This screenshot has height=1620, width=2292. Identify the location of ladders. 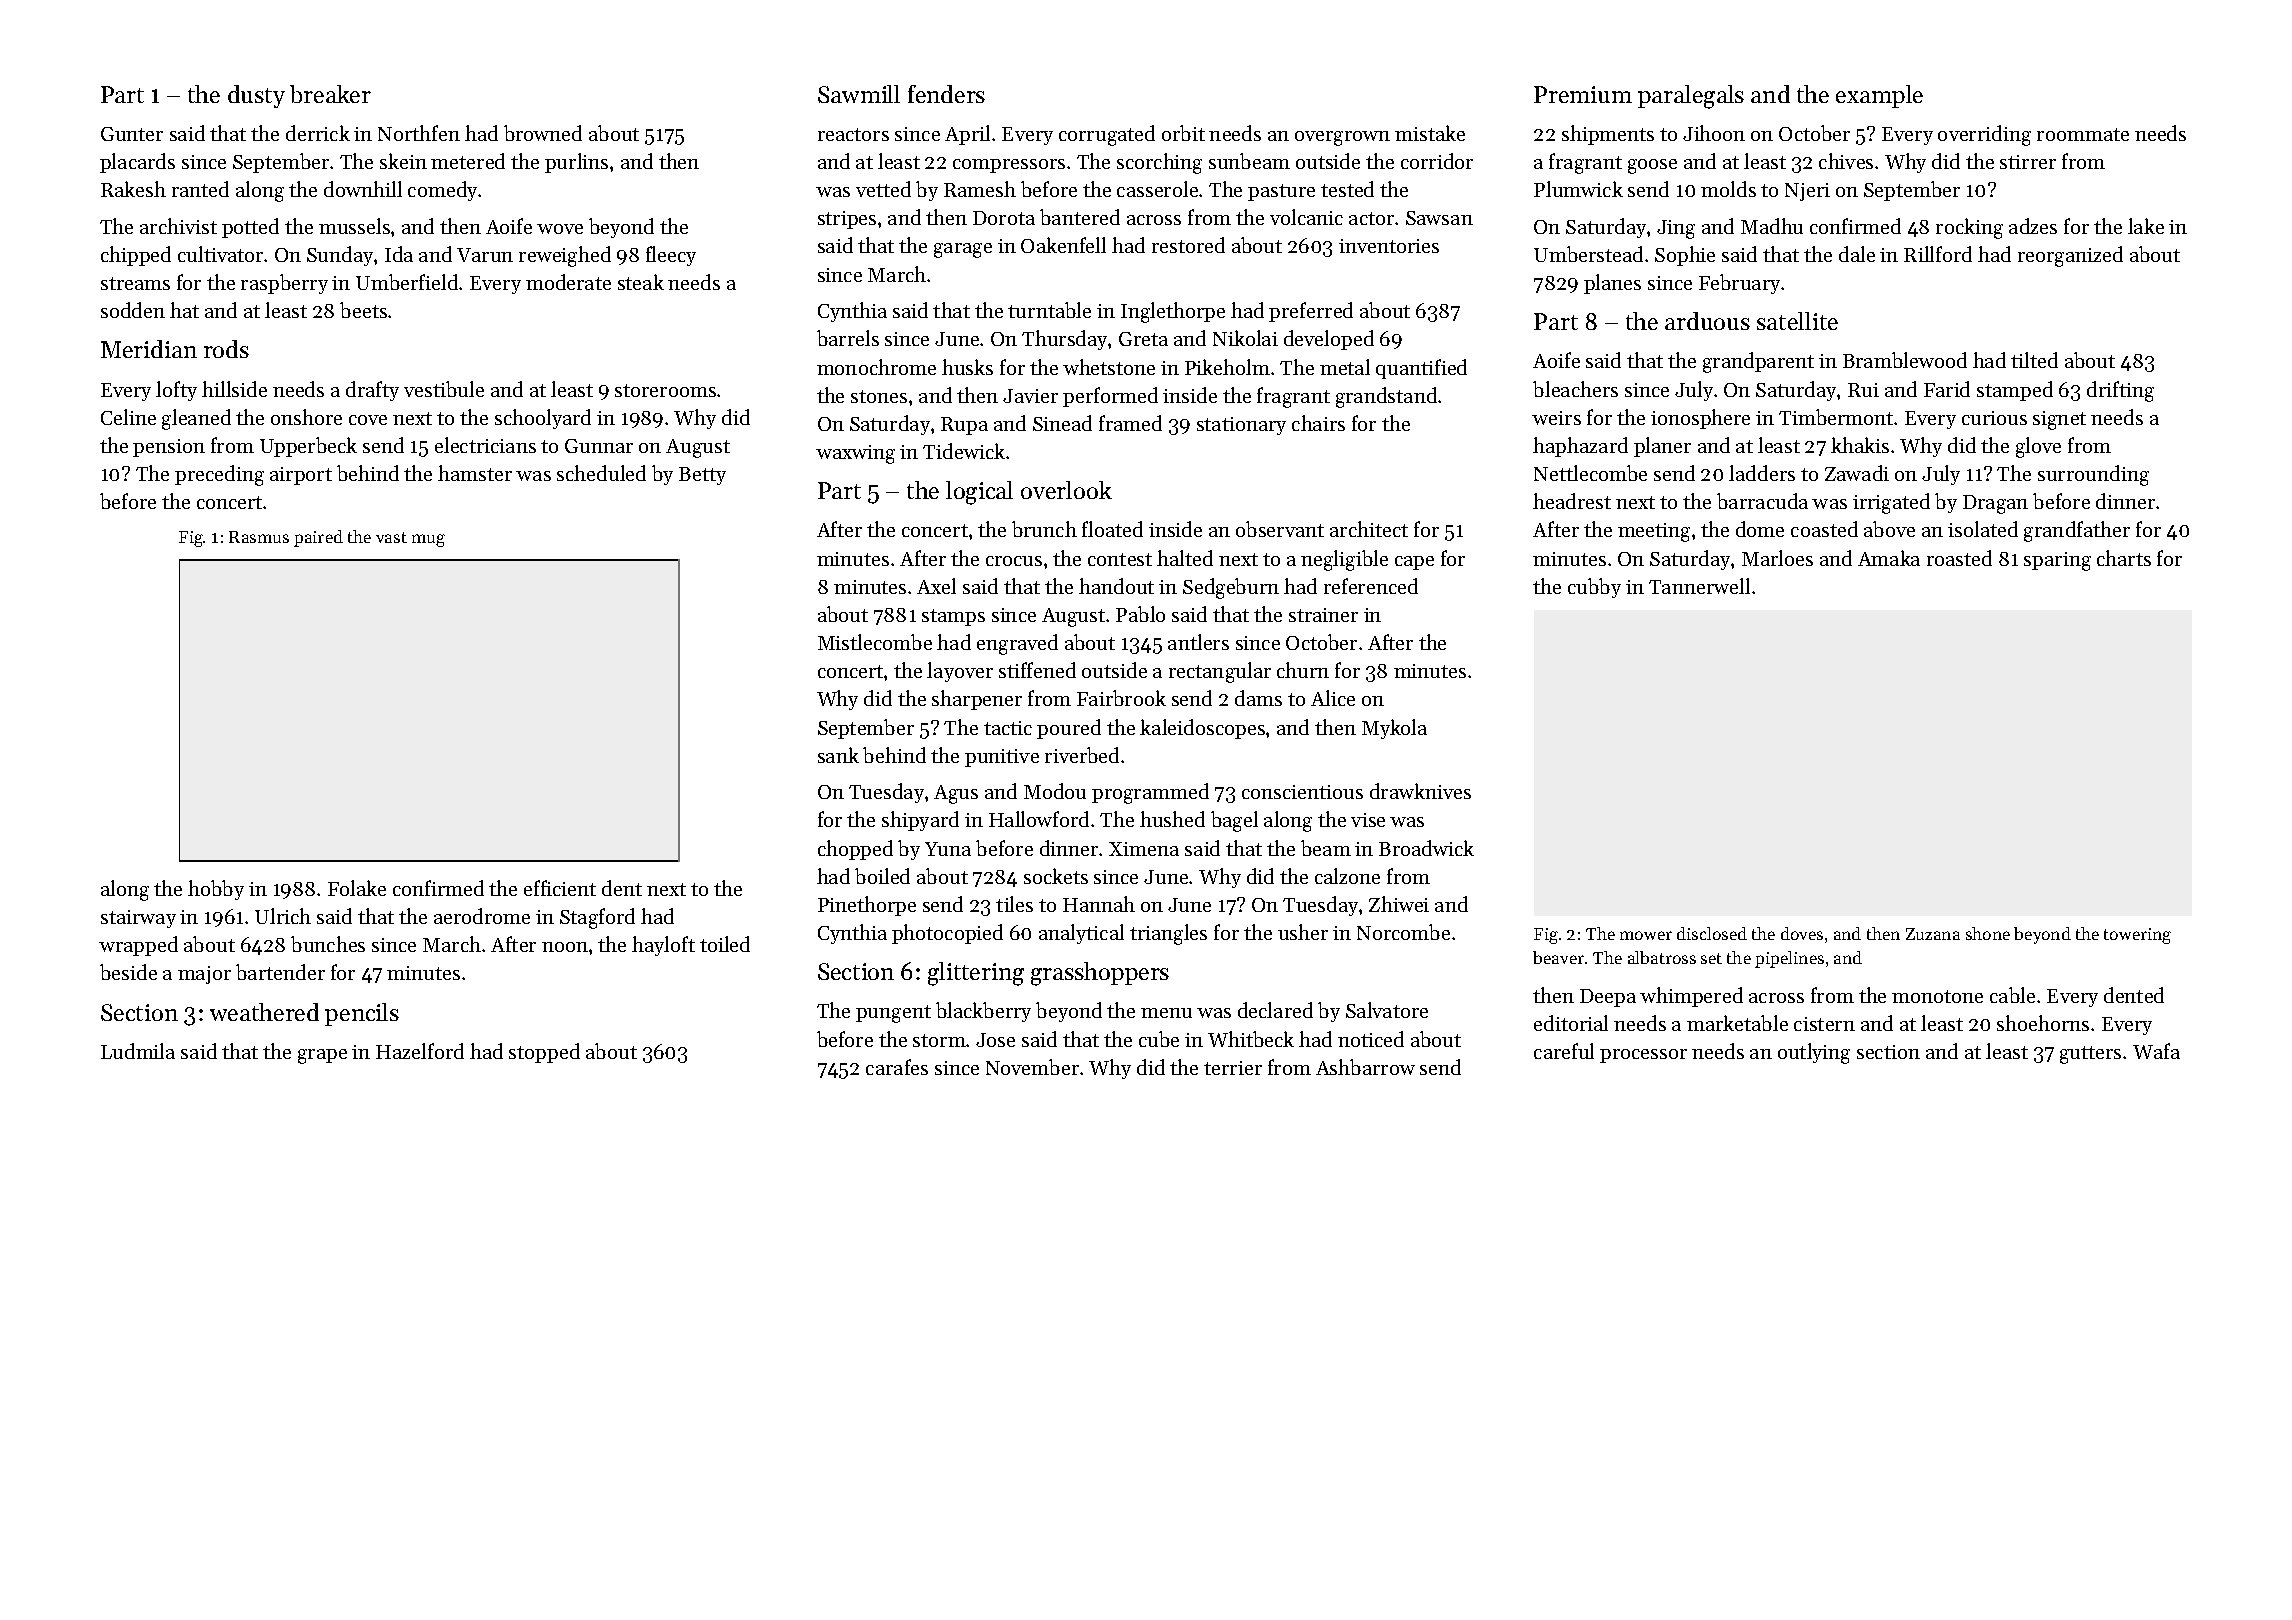
(1762, 473).
